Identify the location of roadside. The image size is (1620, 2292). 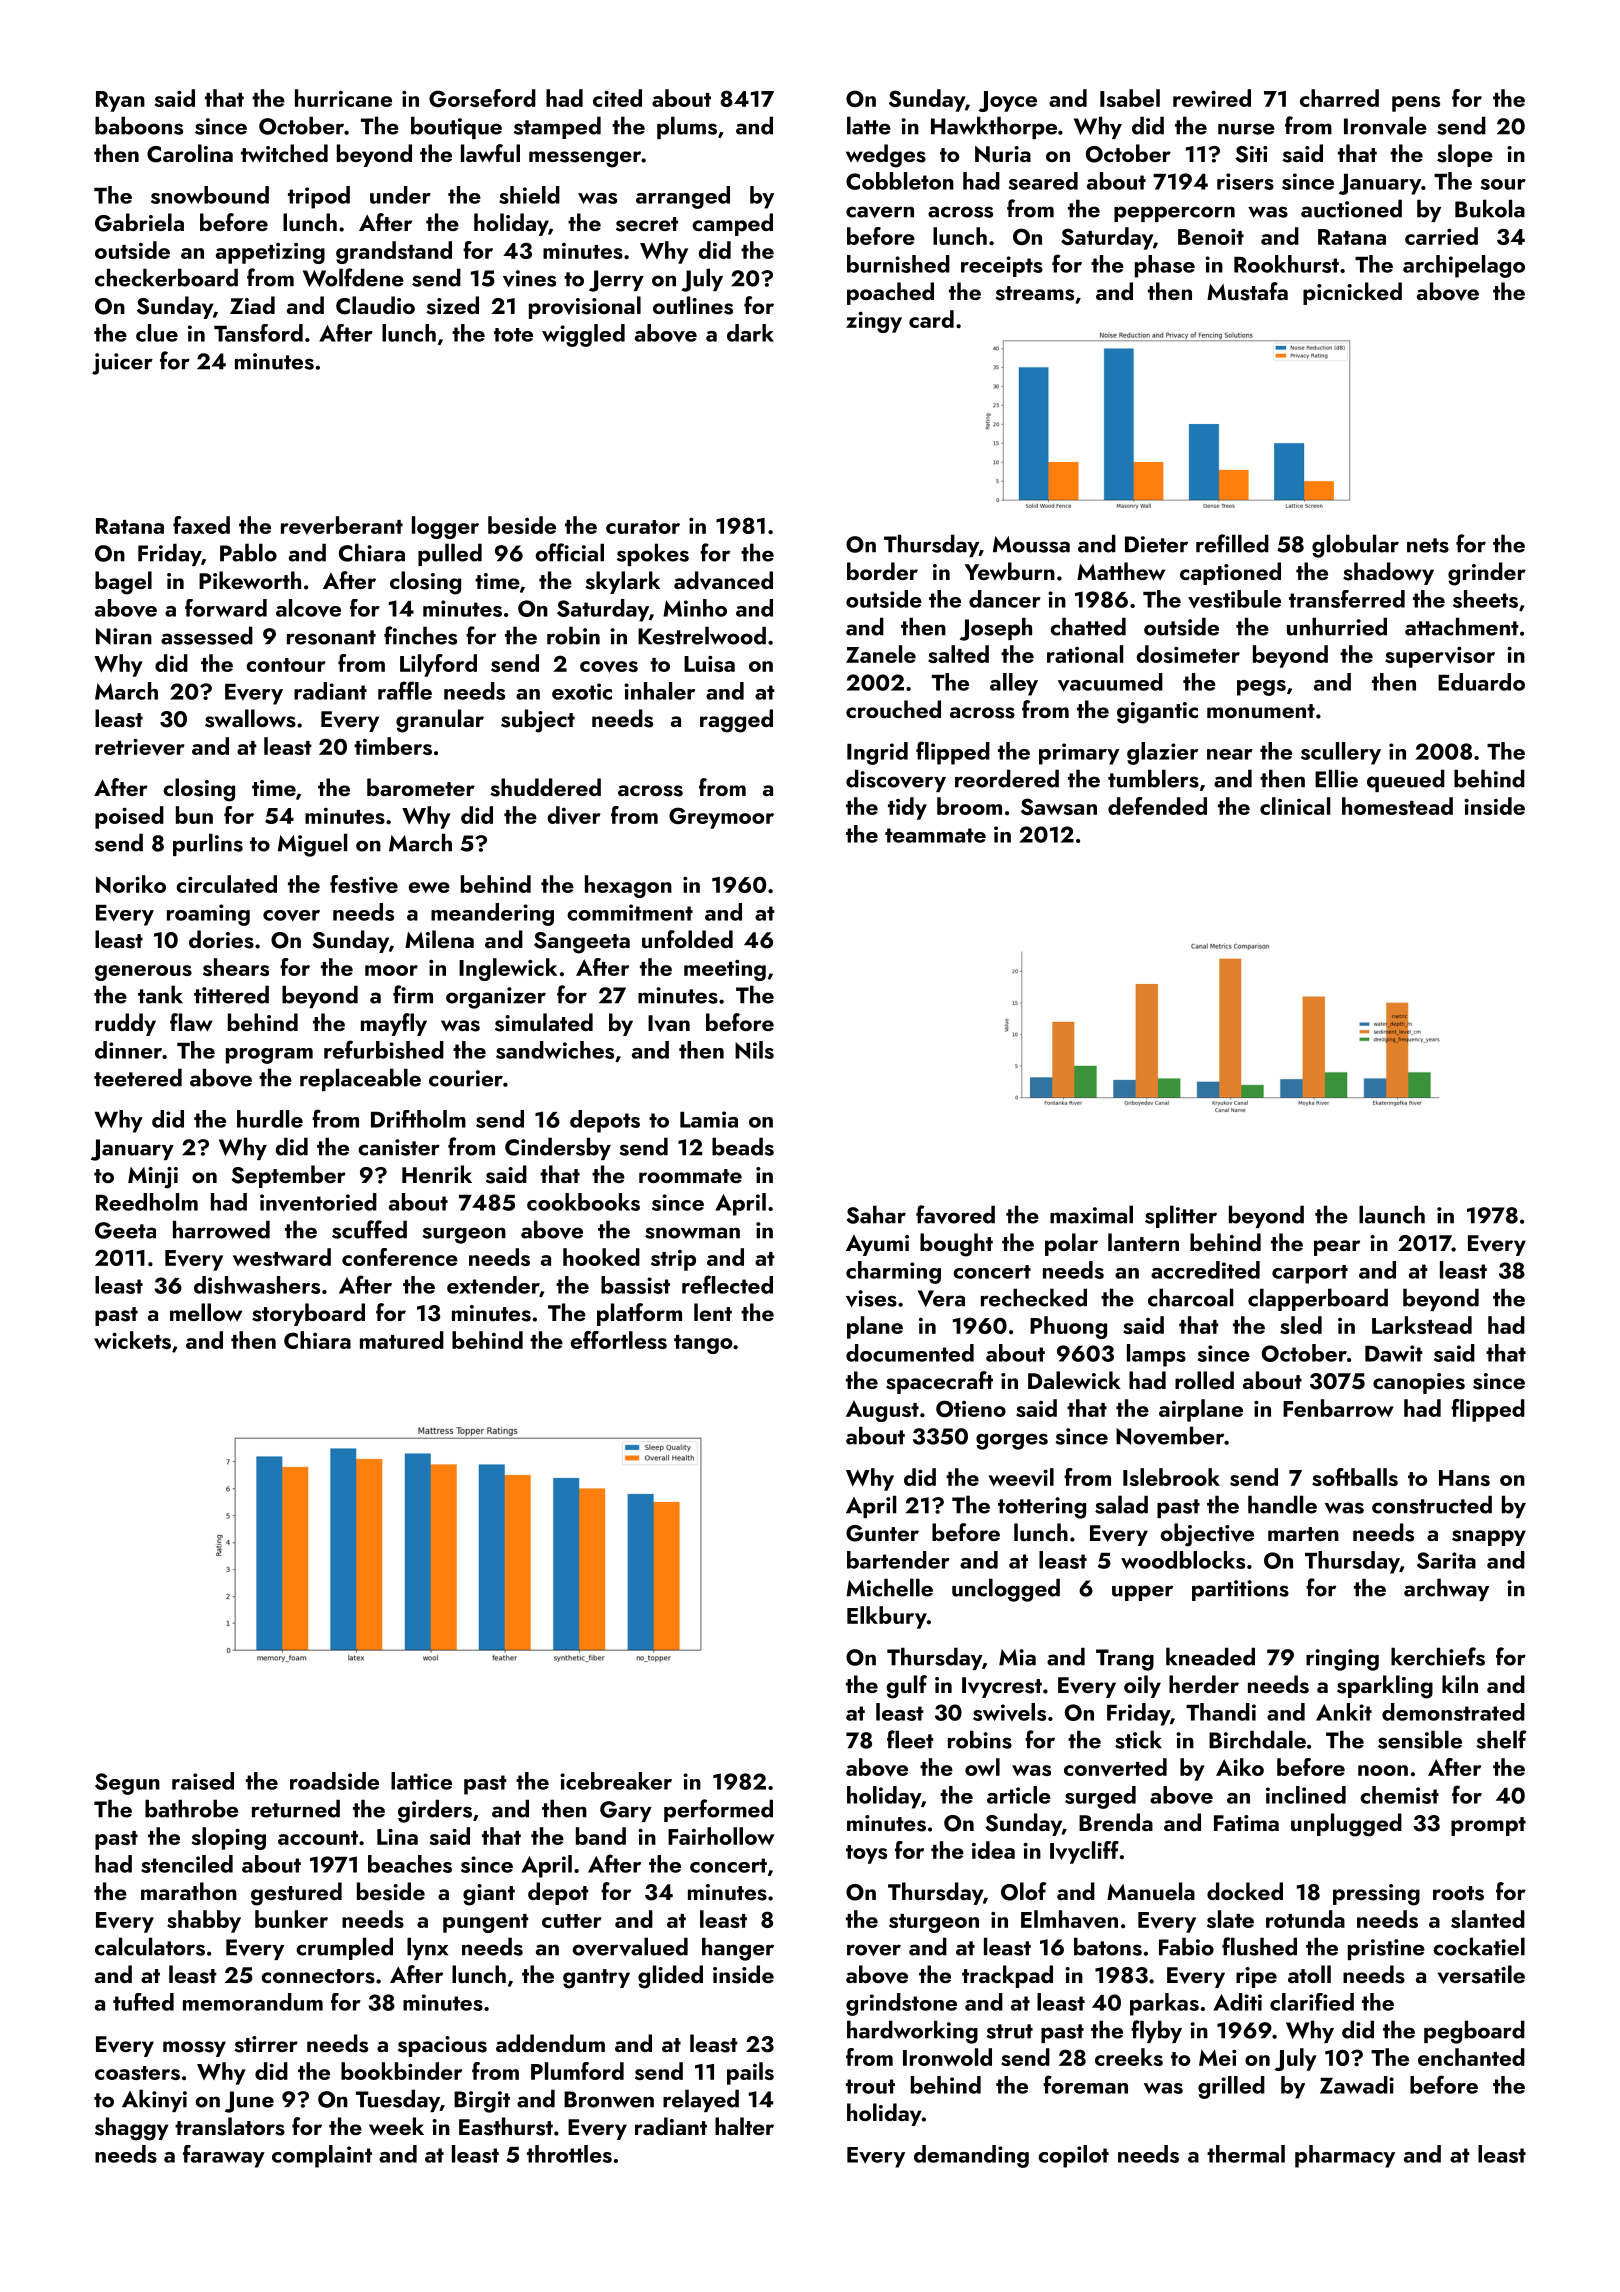
(334, 1781).
